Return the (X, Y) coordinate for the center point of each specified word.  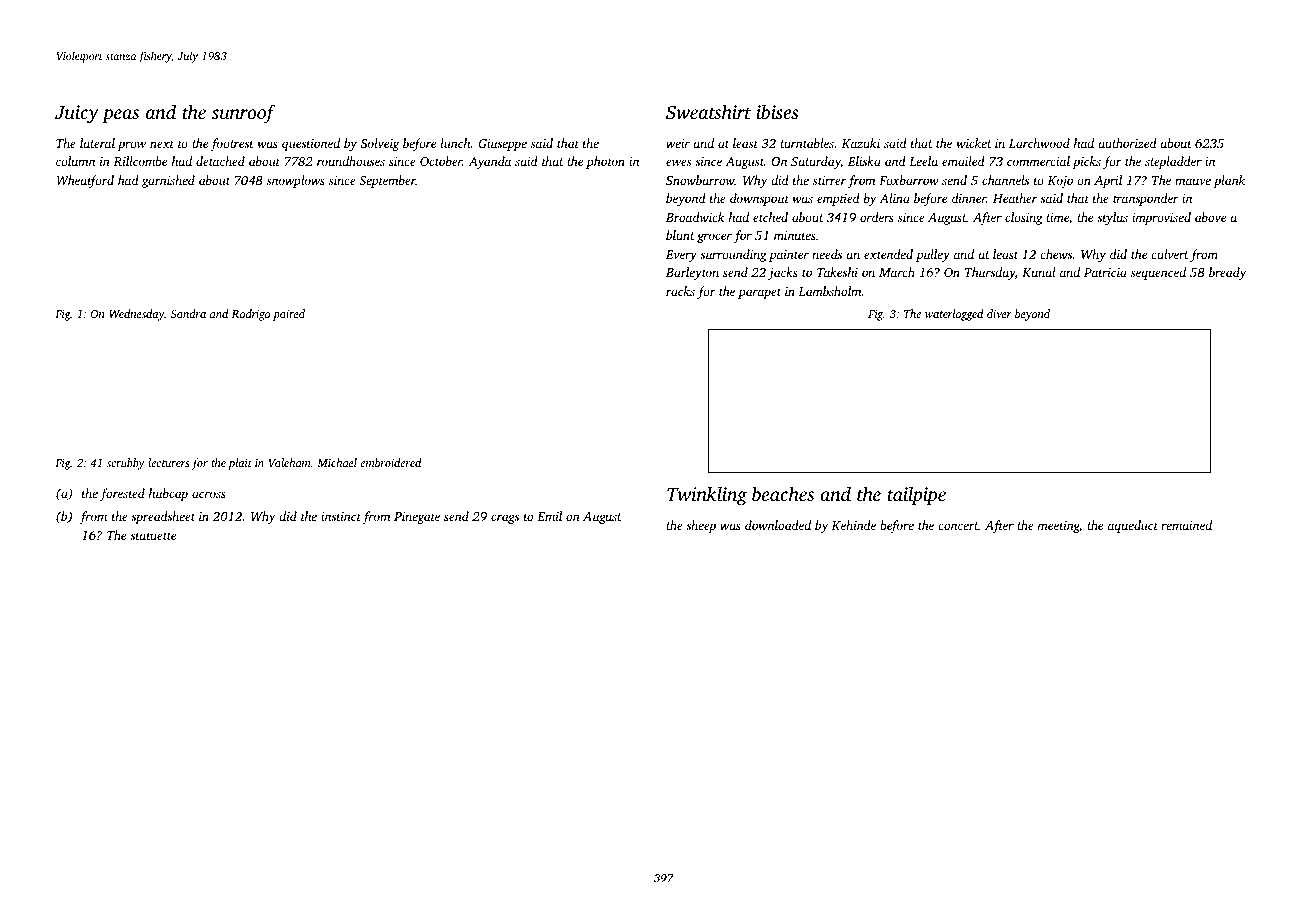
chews (1056, 254)
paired (289, 315)
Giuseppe (502, 145)
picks (1086, 162)
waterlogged (954, 315)
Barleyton (692, 273)
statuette (153, 536)
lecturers (168, 462)
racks (680, 291)
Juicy (77, 114)
